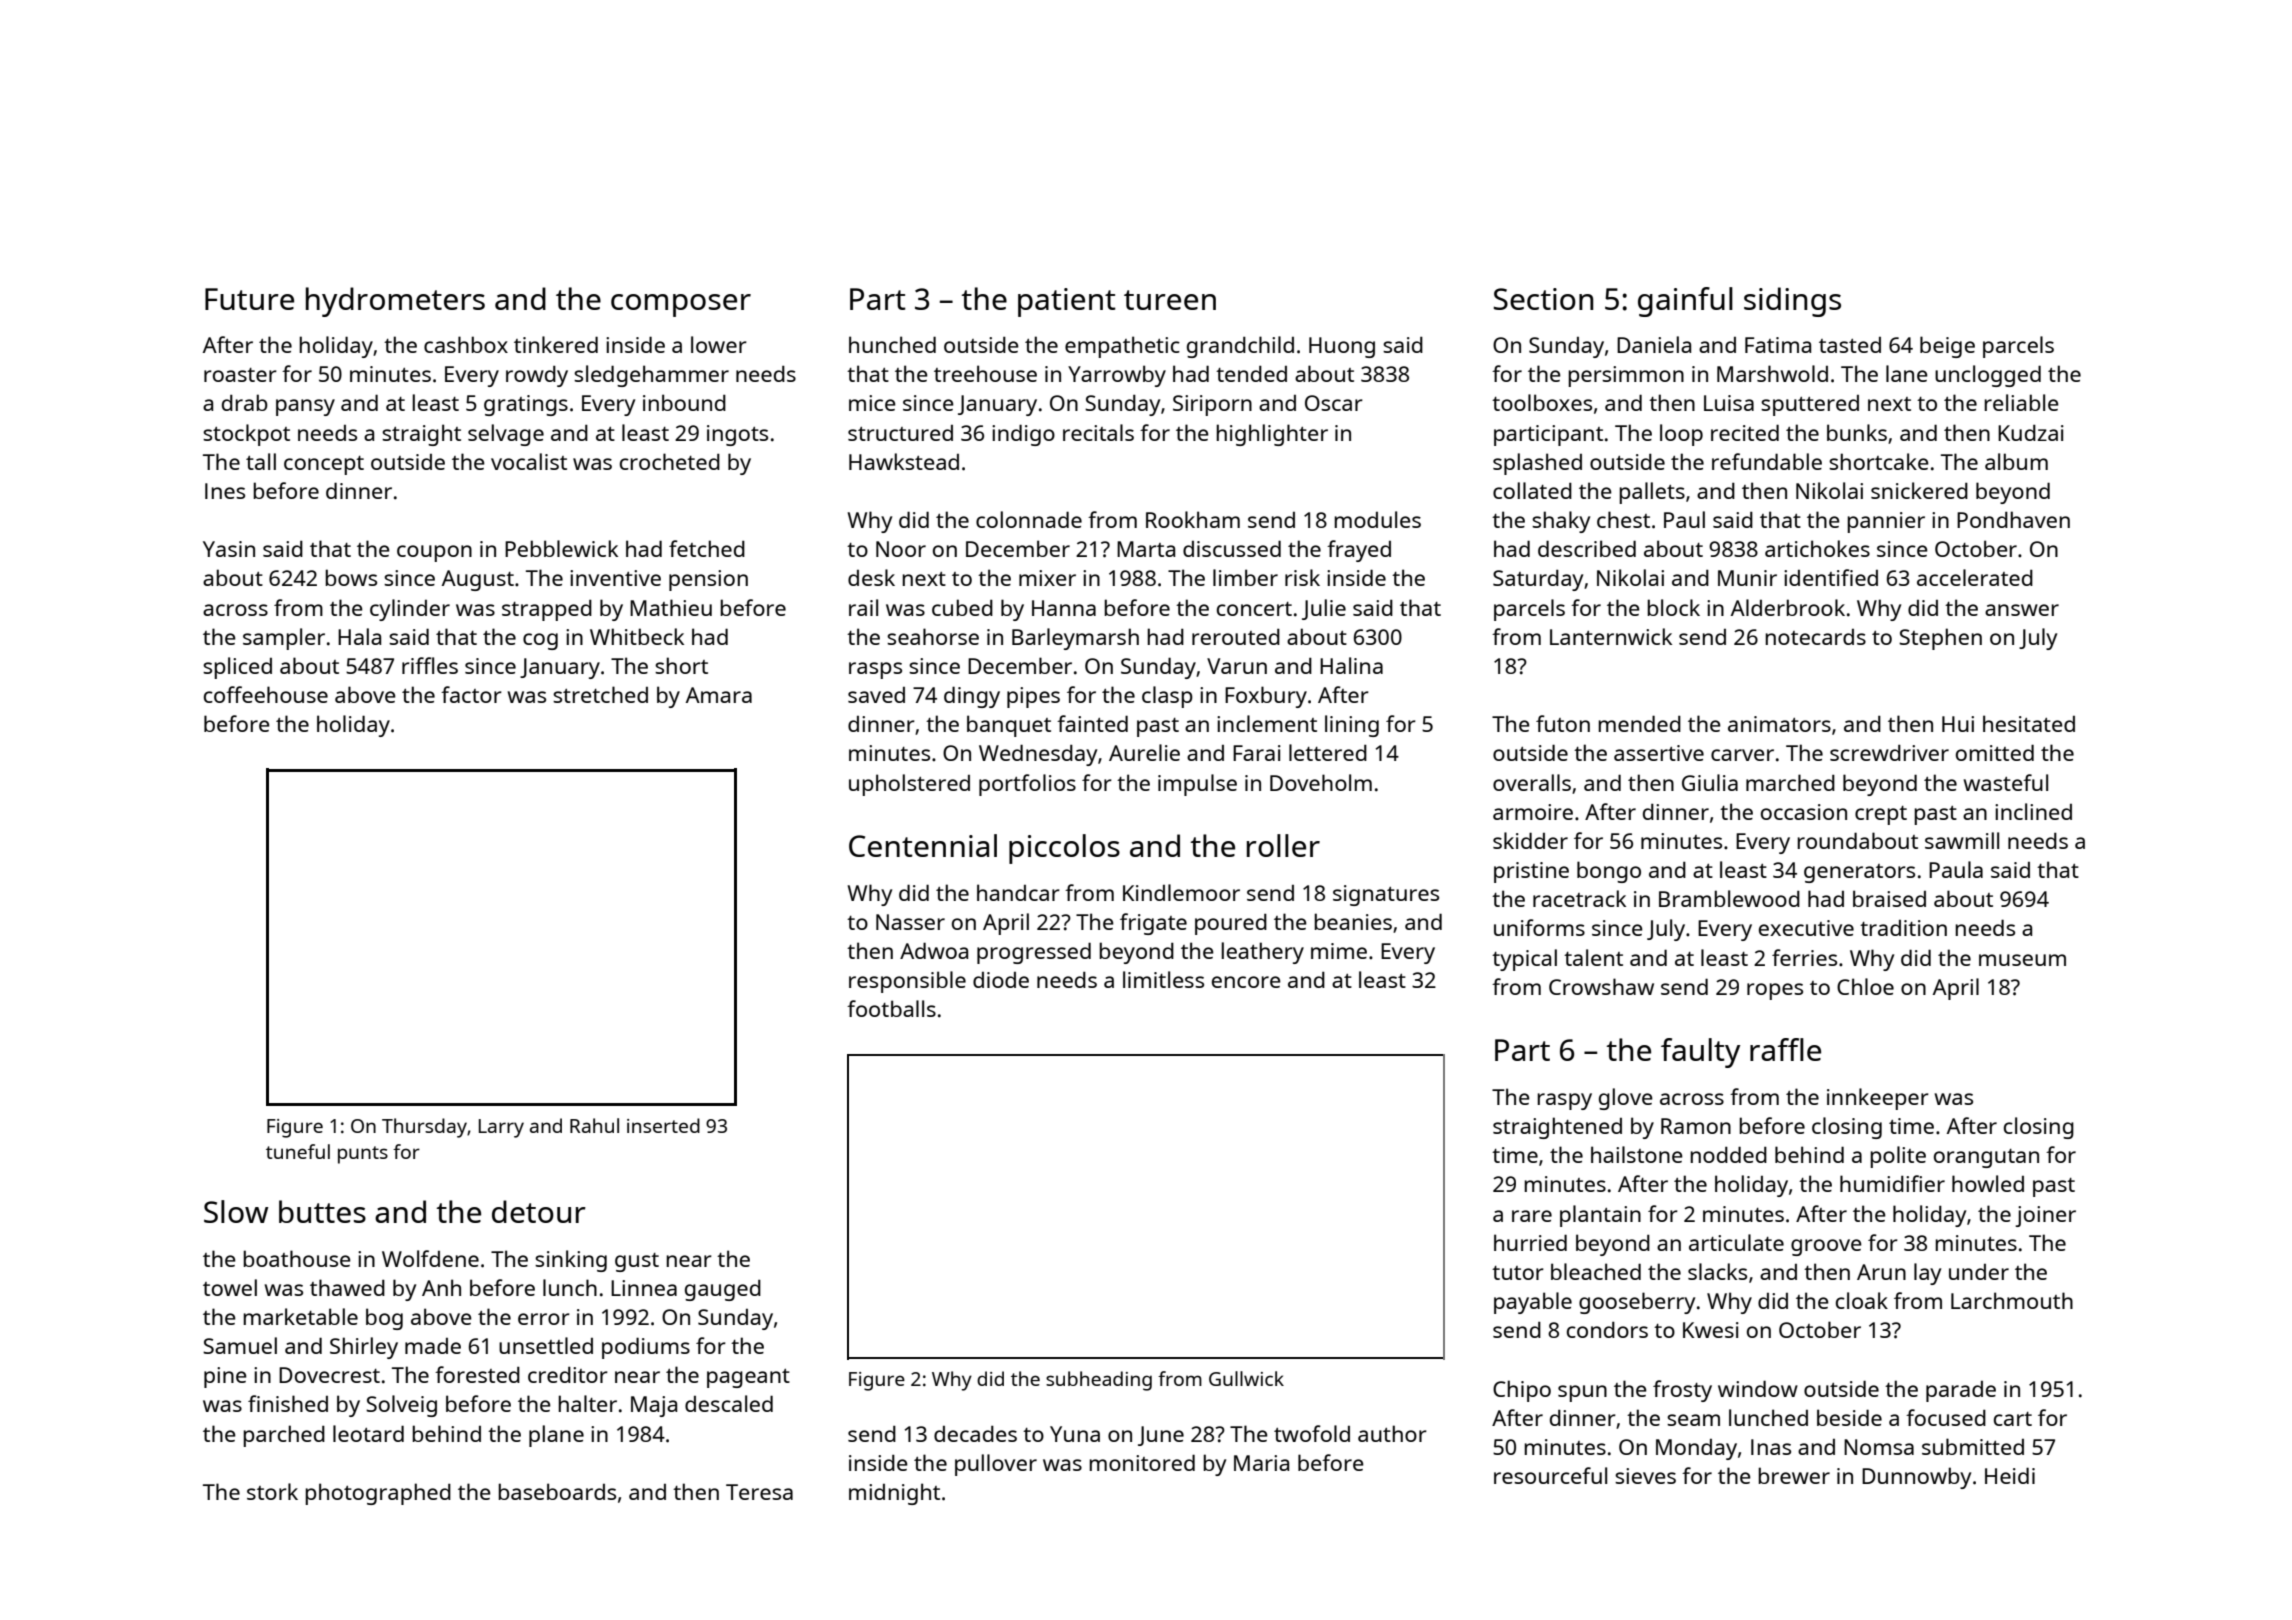 This screenshot has width=2292, height=1620. Describe the element at coordinates (2021, 402) in the screenshot. I see `reliable` at that location.
